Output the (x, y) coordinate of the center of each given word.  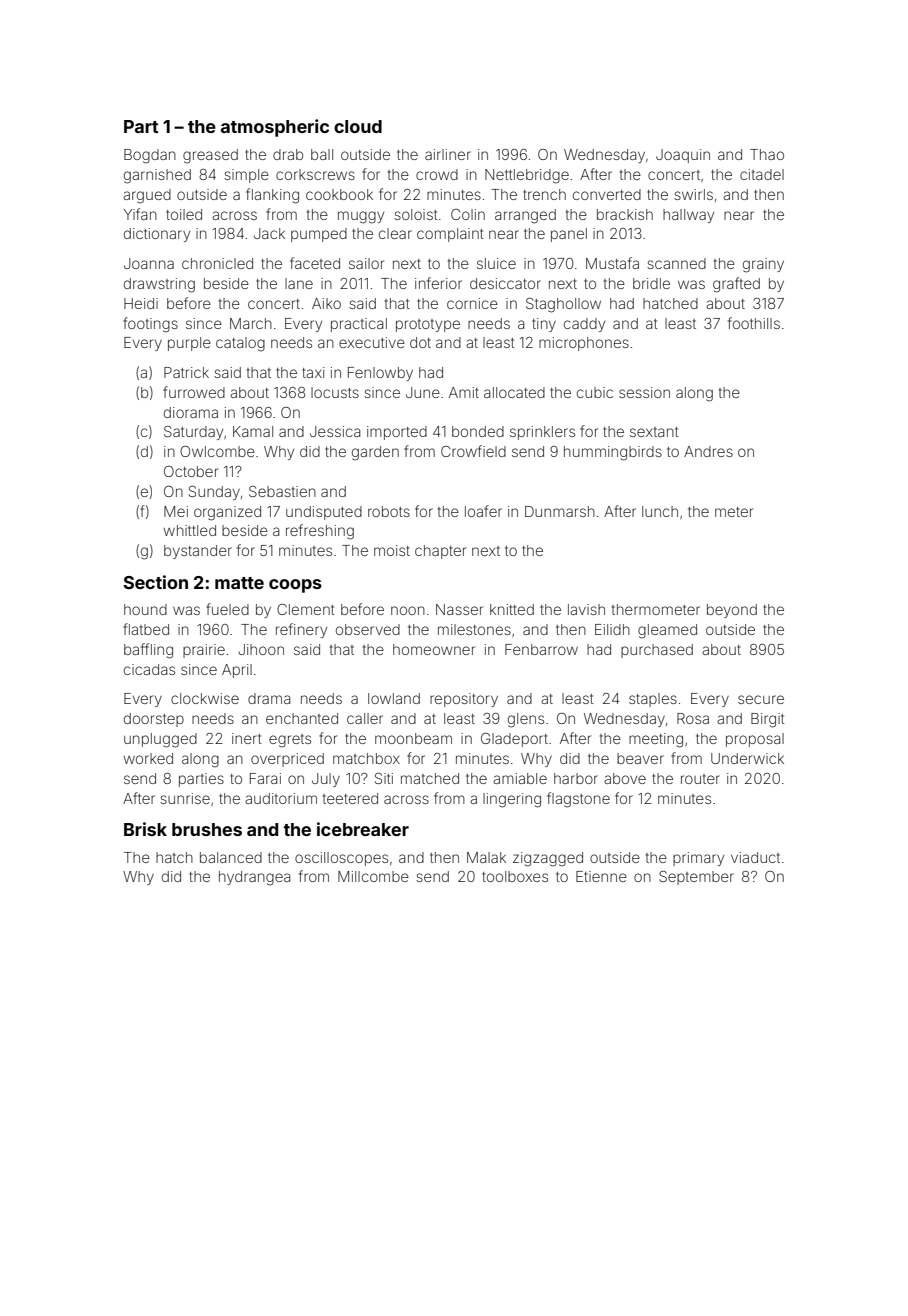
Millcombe (373, 876)
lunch (660, 511)
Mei (176, 511)
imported (397, 433)
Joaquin (683, 156)
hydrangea (254, 878)
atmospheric (275, 128)
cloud (358, 126)
